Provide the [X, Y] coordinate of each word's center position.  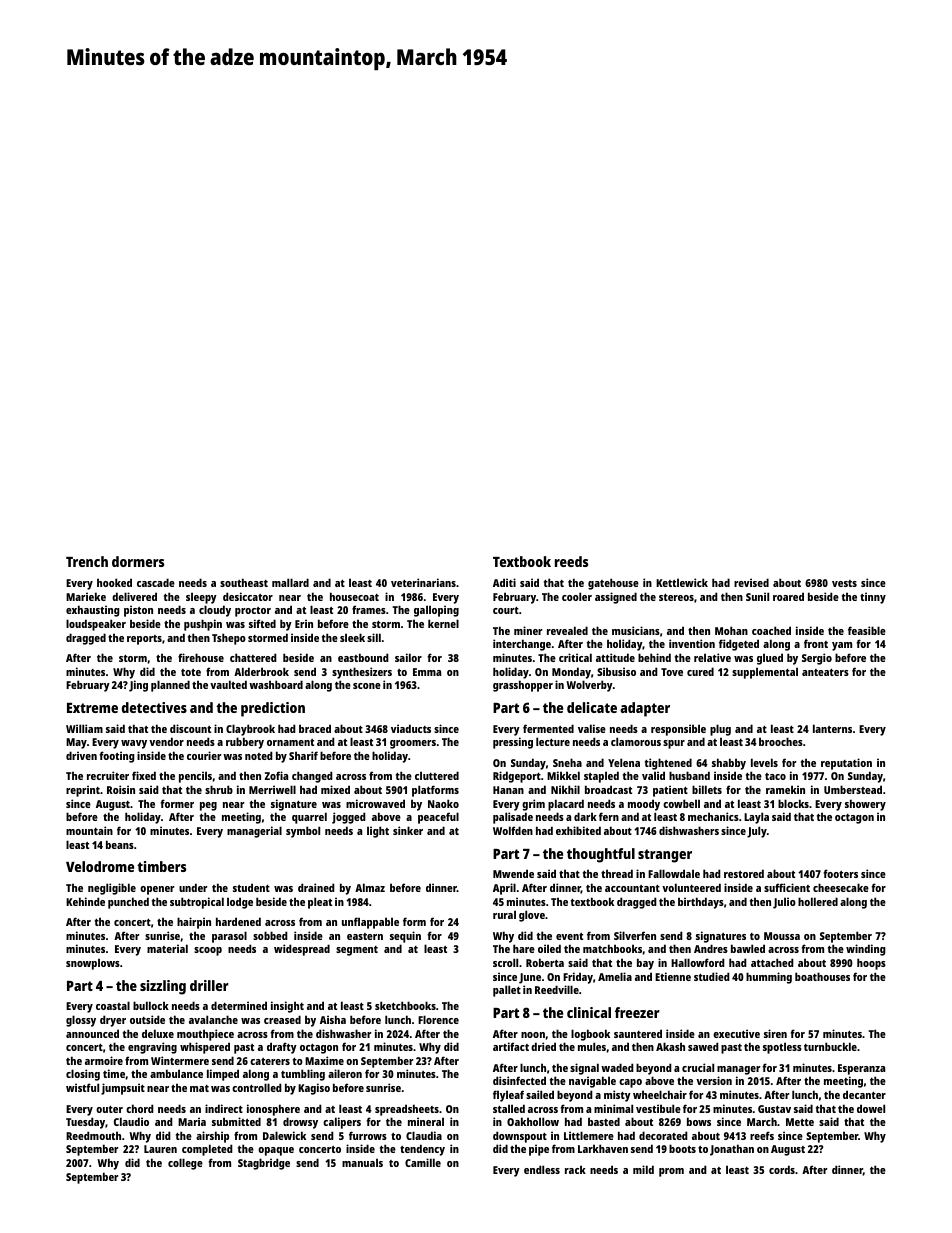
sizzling [163, 987]
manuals [362, 1162]
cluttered [437, 775]
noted [259, 755]
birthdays [701, 903]
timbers [161, 866]
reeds [571, 561]
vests [844, 583]
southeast [244, 582]
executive [736, 1033]
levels [764, 762]
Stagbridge [264, 1164]
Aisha [333, 1019]
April [504, 889]
